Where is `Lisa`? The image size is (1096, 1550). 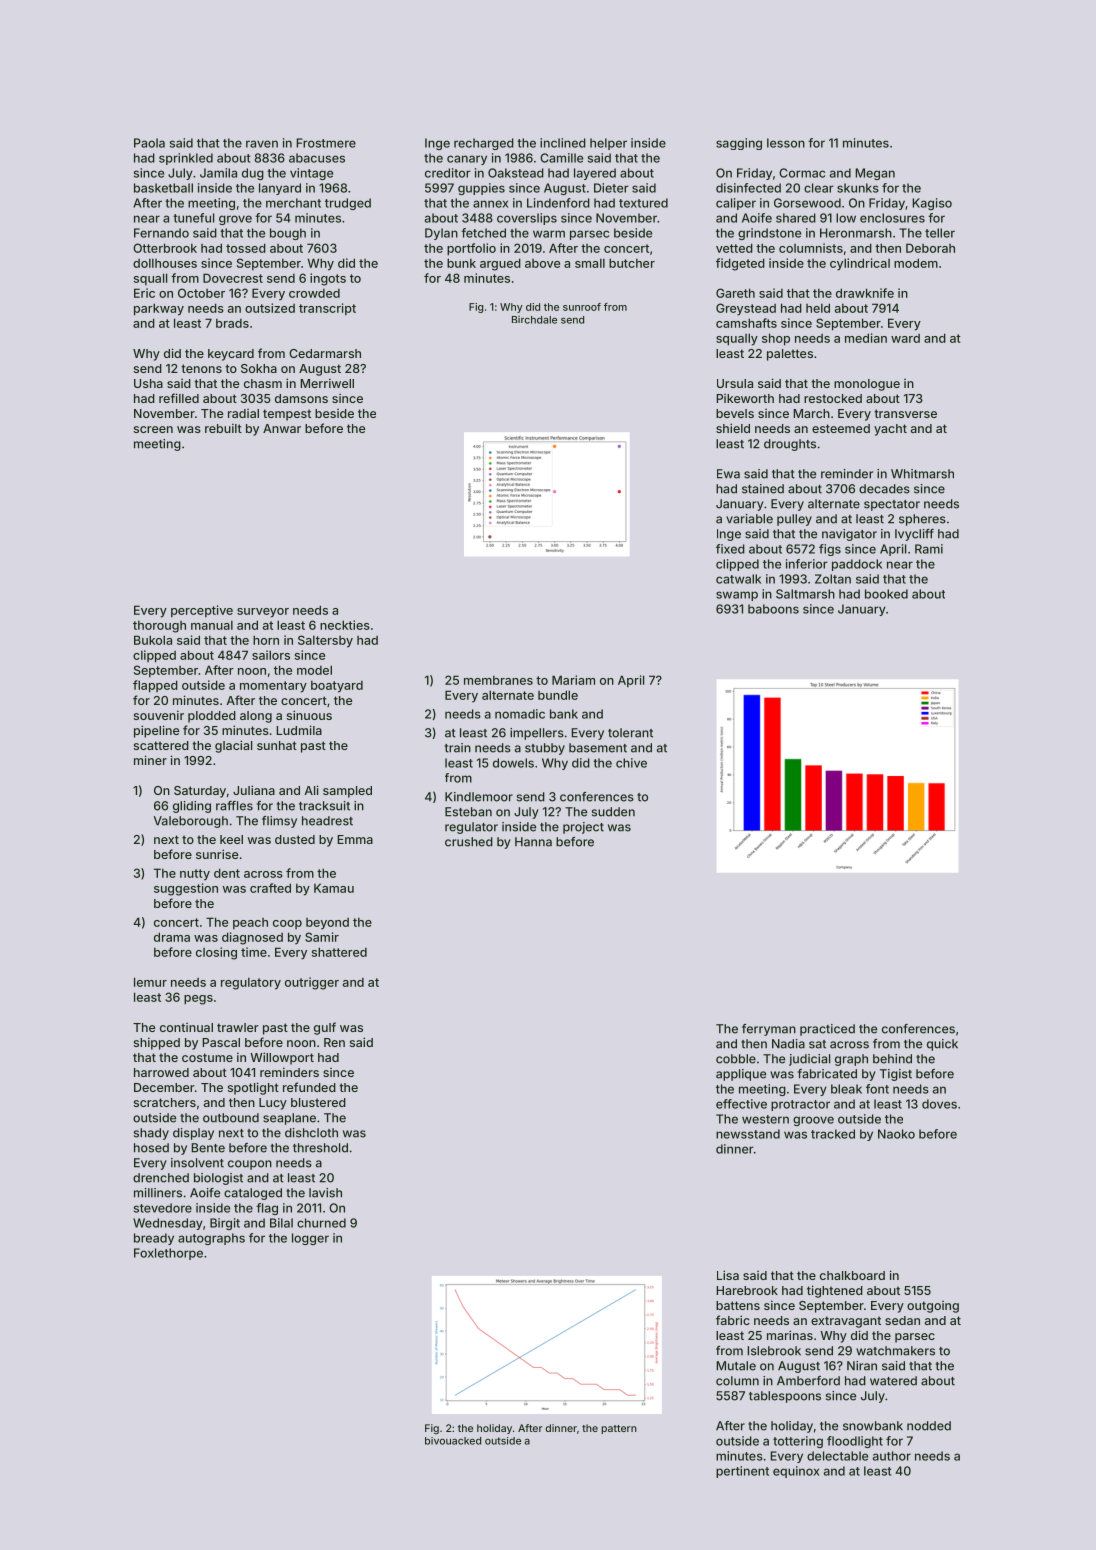
Lisa is located at coordinates (728, 1275).
